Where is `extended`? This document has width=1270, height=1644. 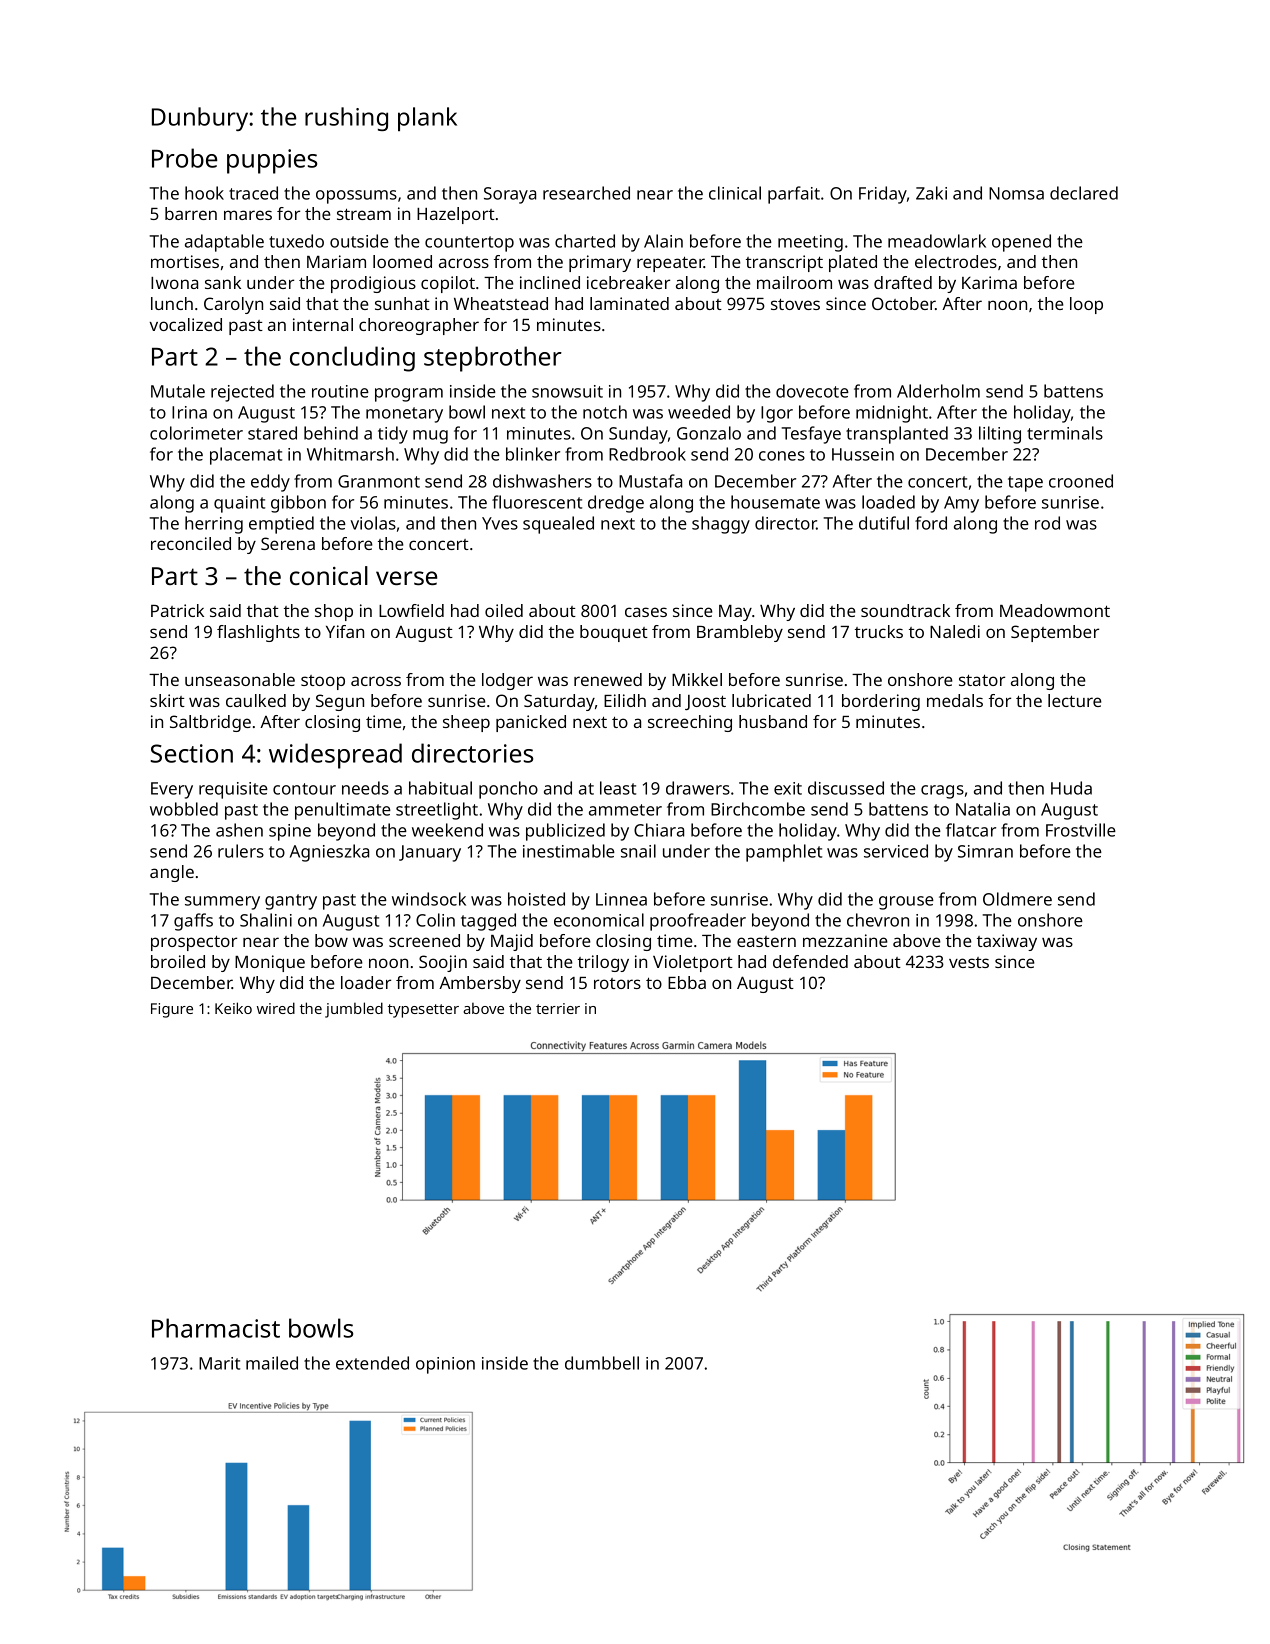 extended is located at coordinates (372, 1363).
